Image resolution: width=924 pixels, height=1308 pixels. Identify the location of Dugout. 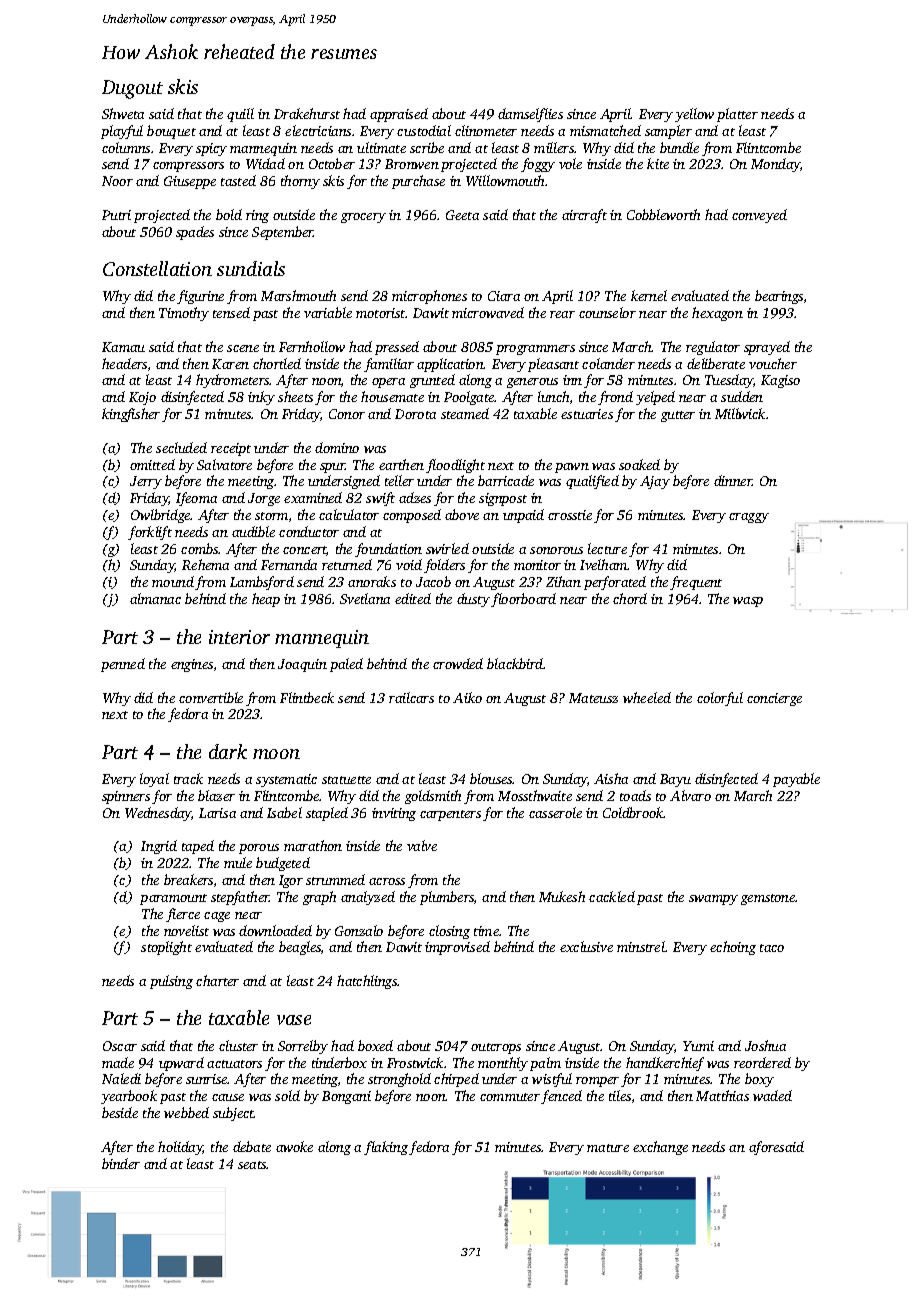
(132, 89).
